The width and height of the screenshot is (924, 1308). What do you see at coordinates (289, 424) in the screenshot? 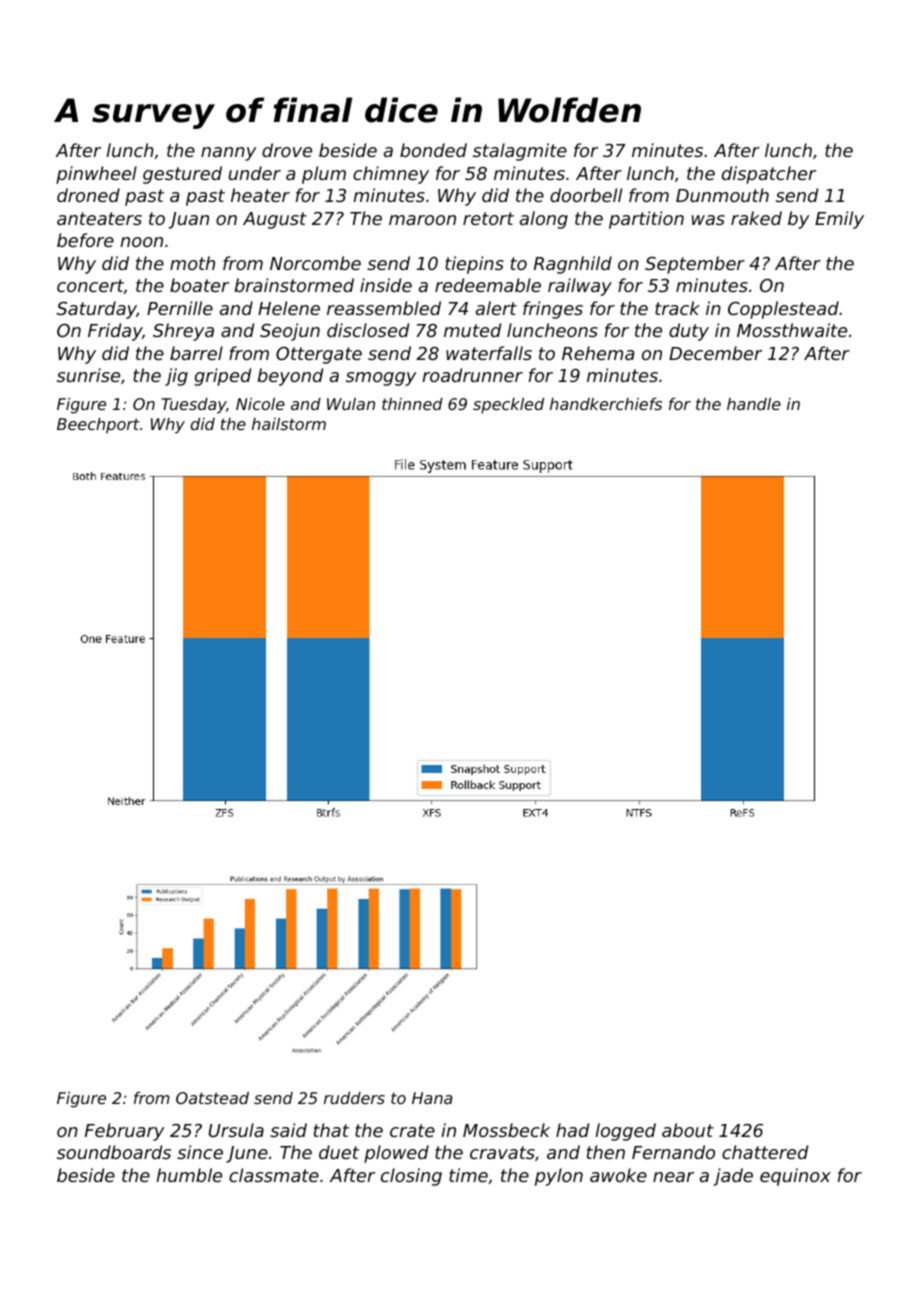
I see `hailstorm` at bounding box center [289, 424].
